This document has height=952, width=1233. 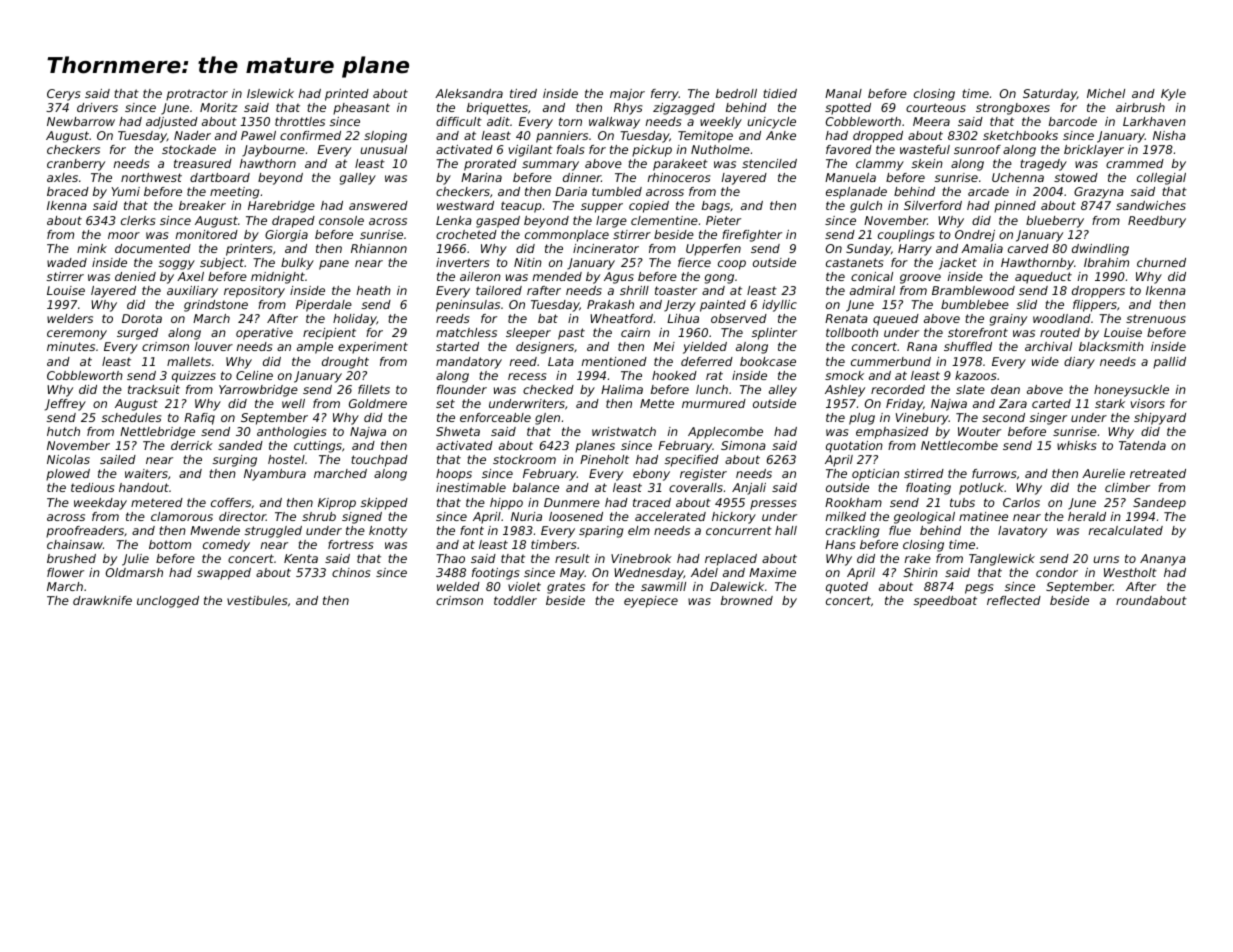 I want to click on Rhys, so click(x=628, y=109).
